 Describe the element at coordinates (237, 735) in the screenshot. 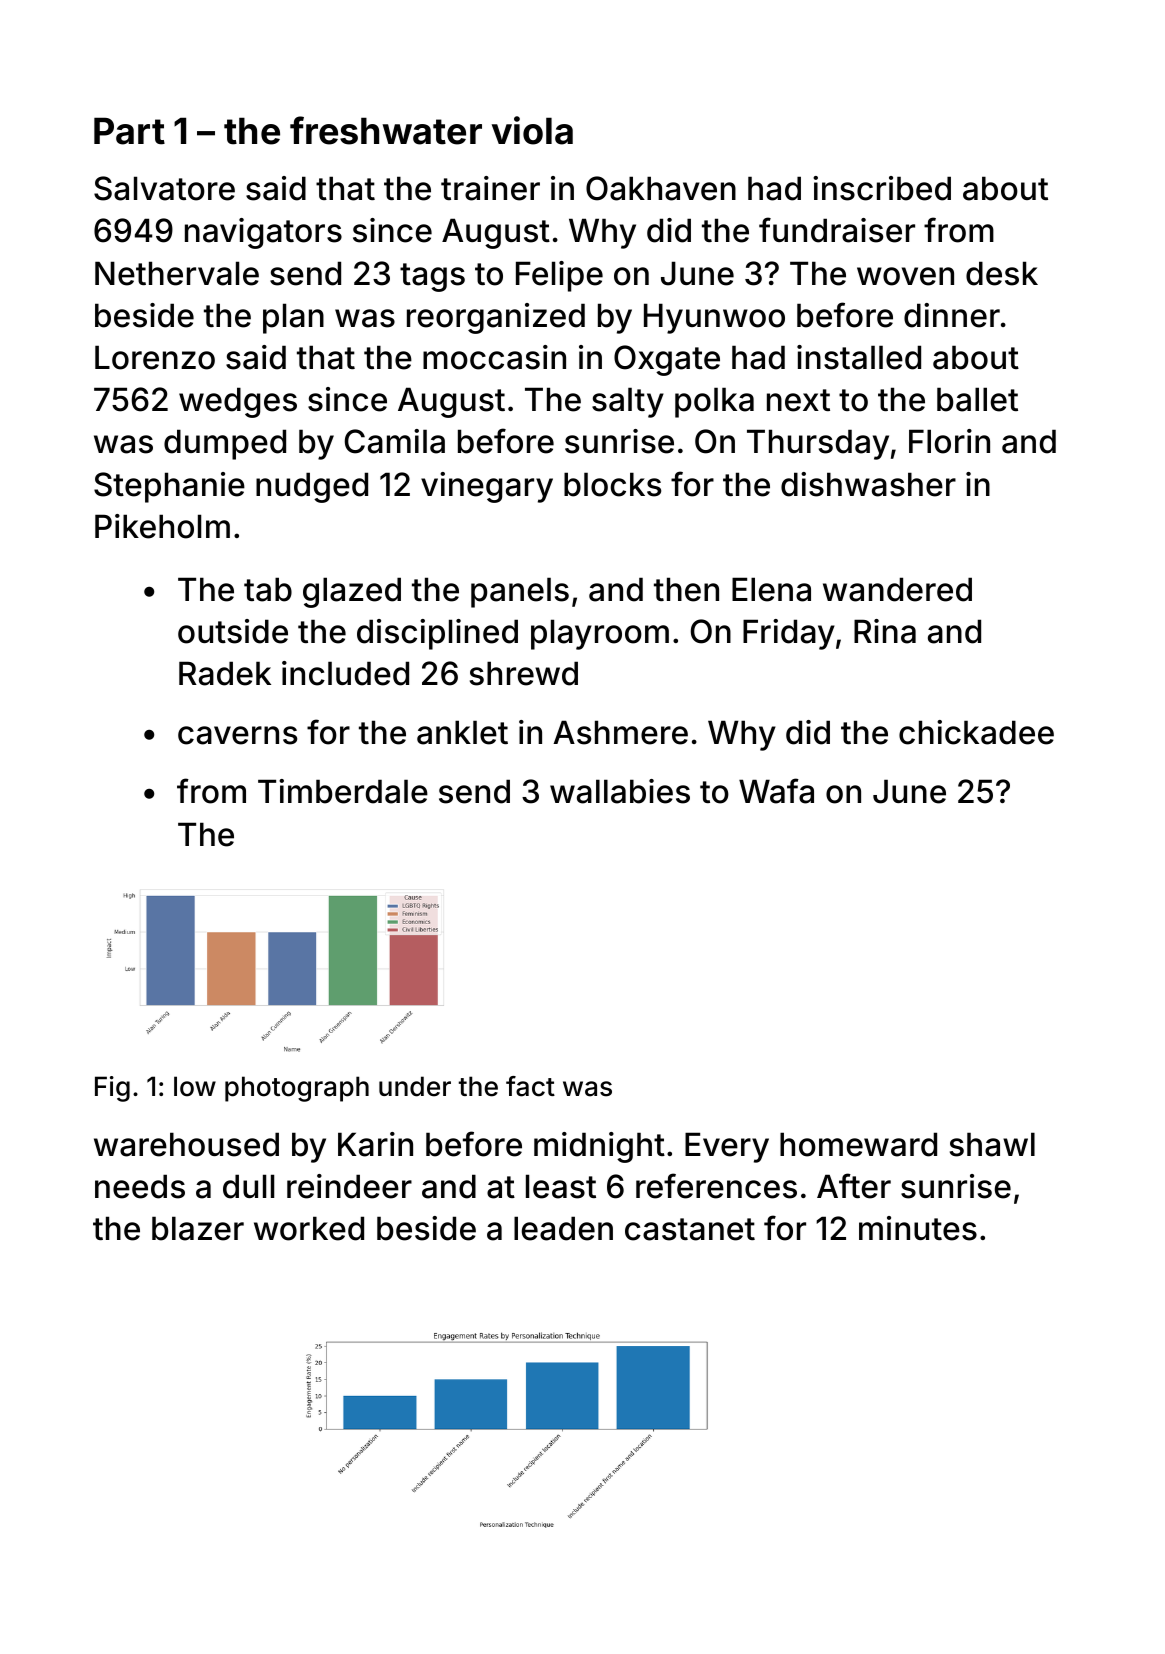

I see `caverns` at that location.
